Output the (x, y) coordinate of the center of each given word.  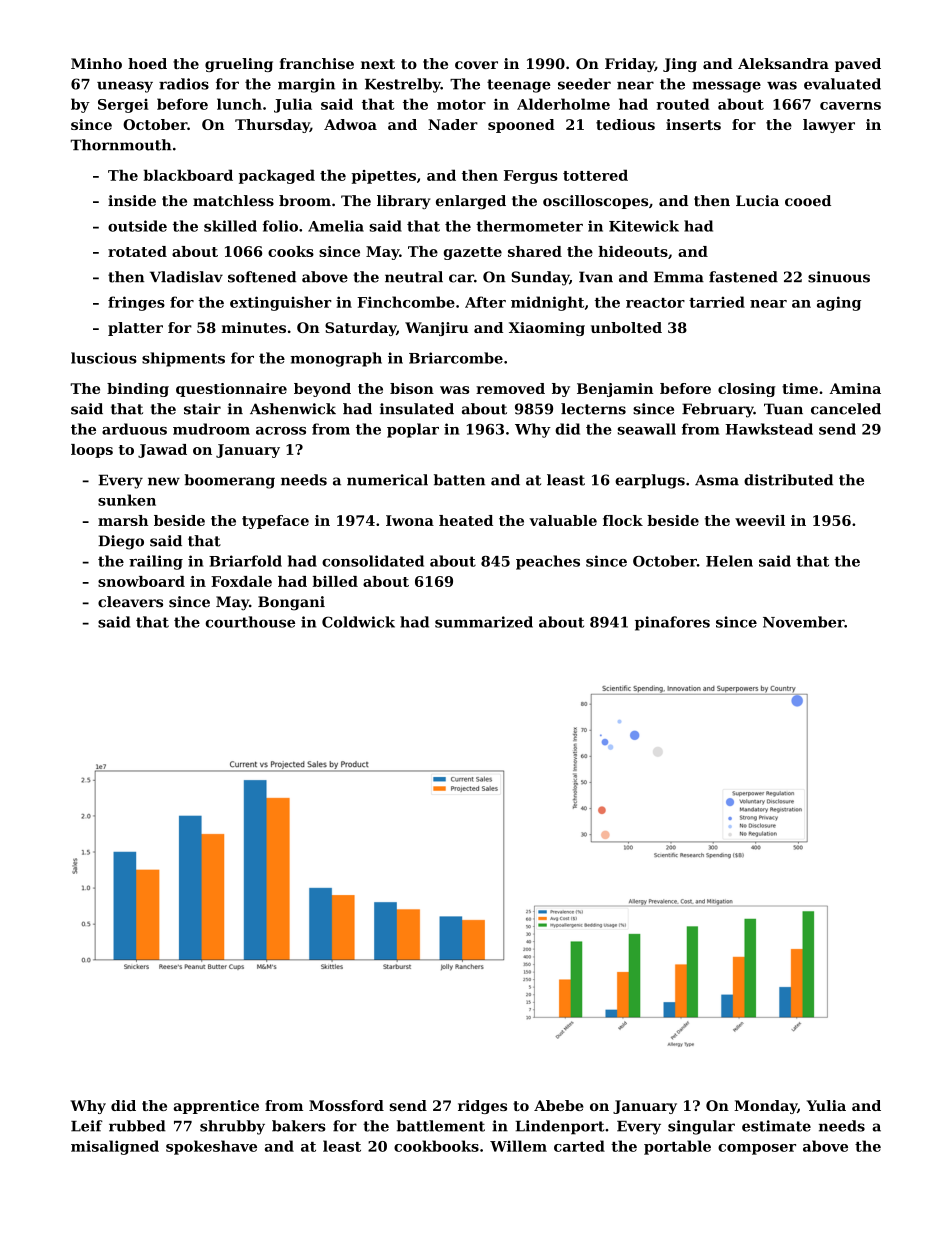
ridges (482, 1107)
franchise (316, 63)
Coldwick (358, 622)
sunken (127, 500)
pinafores (672, 623)
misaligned (115, 1147)
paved (858, 65)
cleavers (130, 602)
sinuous (839, 277)
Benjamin (615, 390)
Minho (96, 63)
